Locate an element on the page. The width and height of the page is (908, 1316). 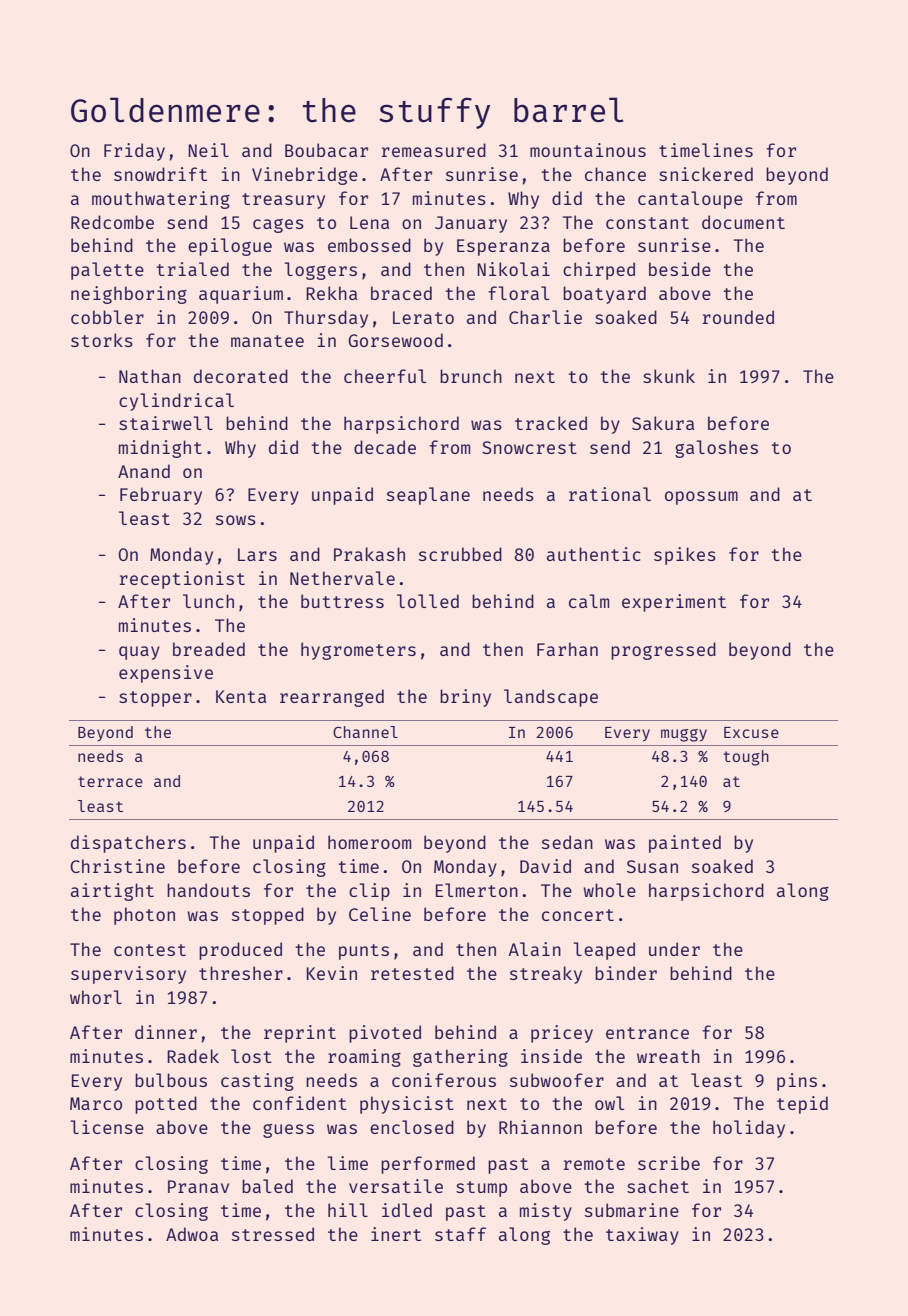
hygrometers is located at coordinates (358, 651).
